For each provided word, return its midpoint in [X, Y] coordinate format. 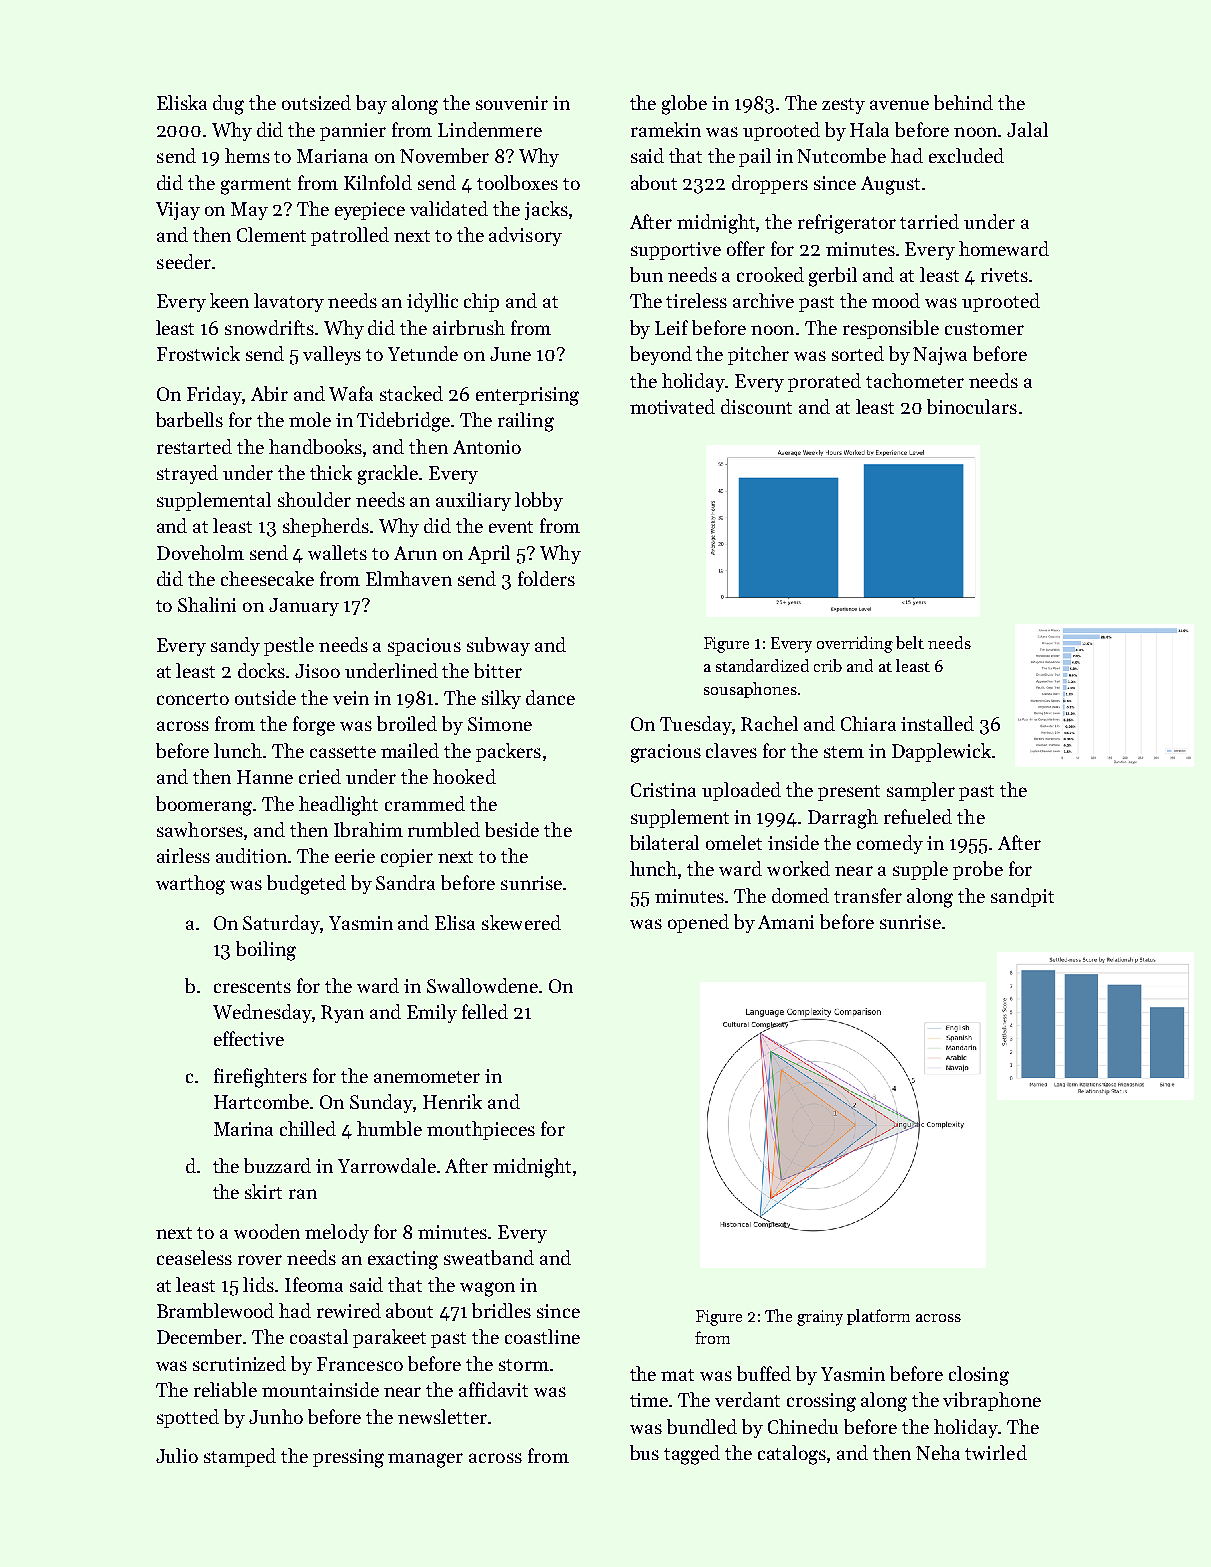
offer [746, 248]
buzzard [277, 1165]
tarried [929, 221]
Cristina [663, 790]
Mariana [332, 156]
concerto [193, 699]
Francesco [360, 1364]
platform [878, 1317]
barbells [189, 419]
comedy [890, 844]
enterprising [527, 396]
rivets [1004, 275]
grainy [820, 1318]
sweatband [489, 1257]
